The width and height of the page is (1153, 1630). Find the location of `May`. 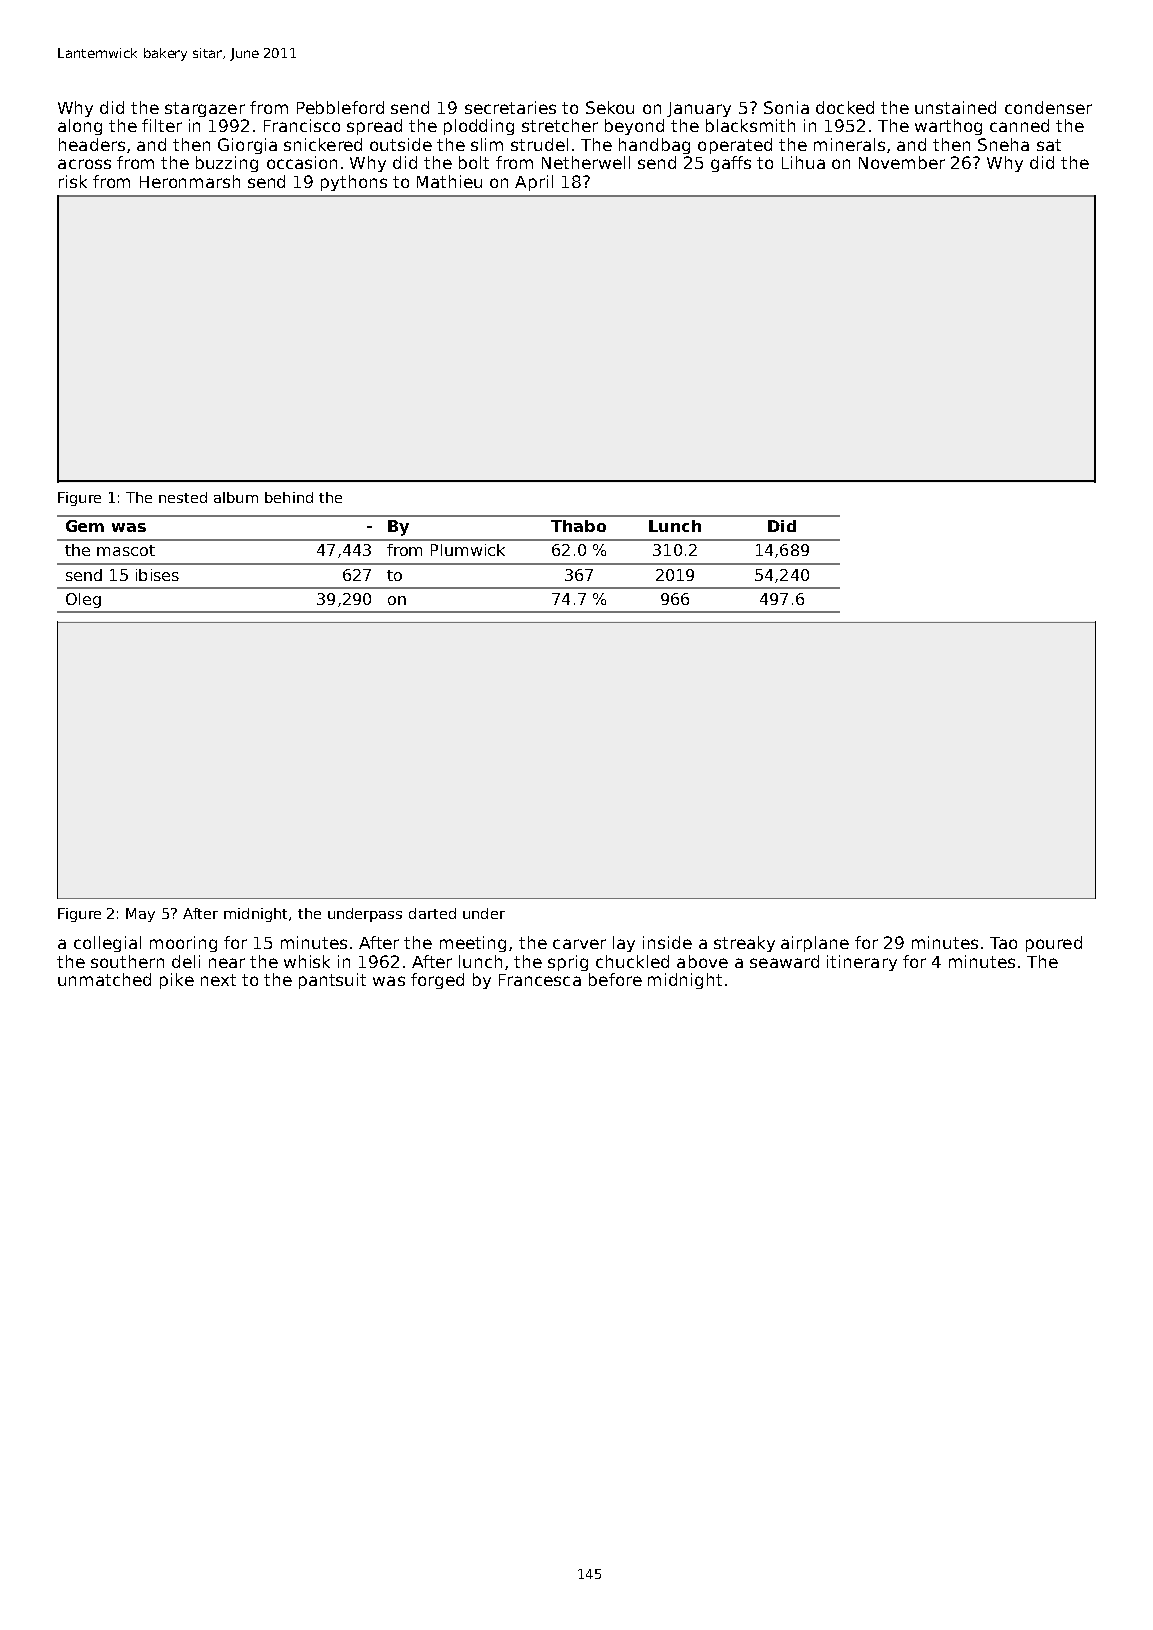

May is located at coordinates (140, 915).
